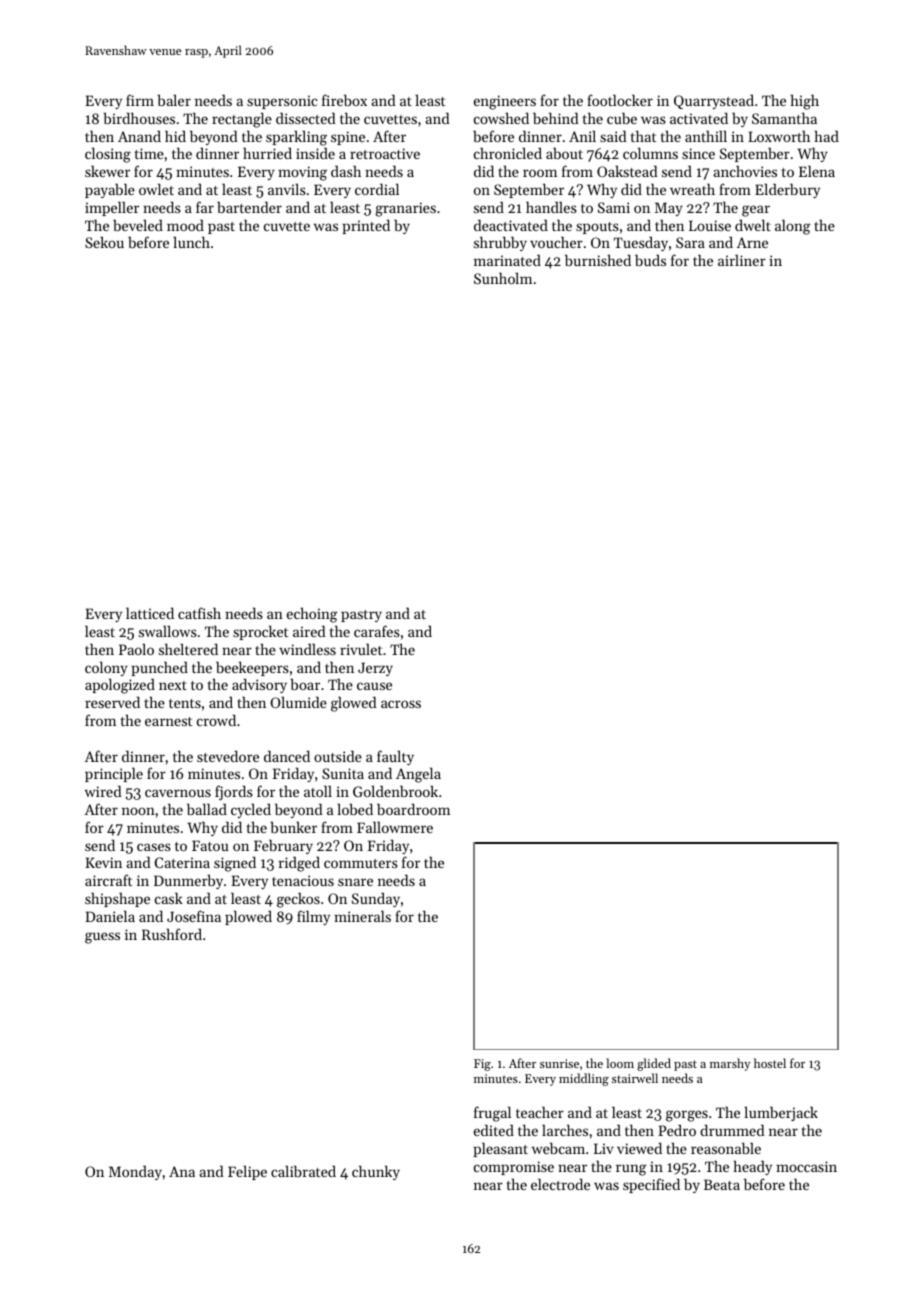 Image resolution: width=924 pixels, height=1314 pixels. Describe the element at coordinates (376, 900) in the screenshot. I see `Sunday` at that location.
